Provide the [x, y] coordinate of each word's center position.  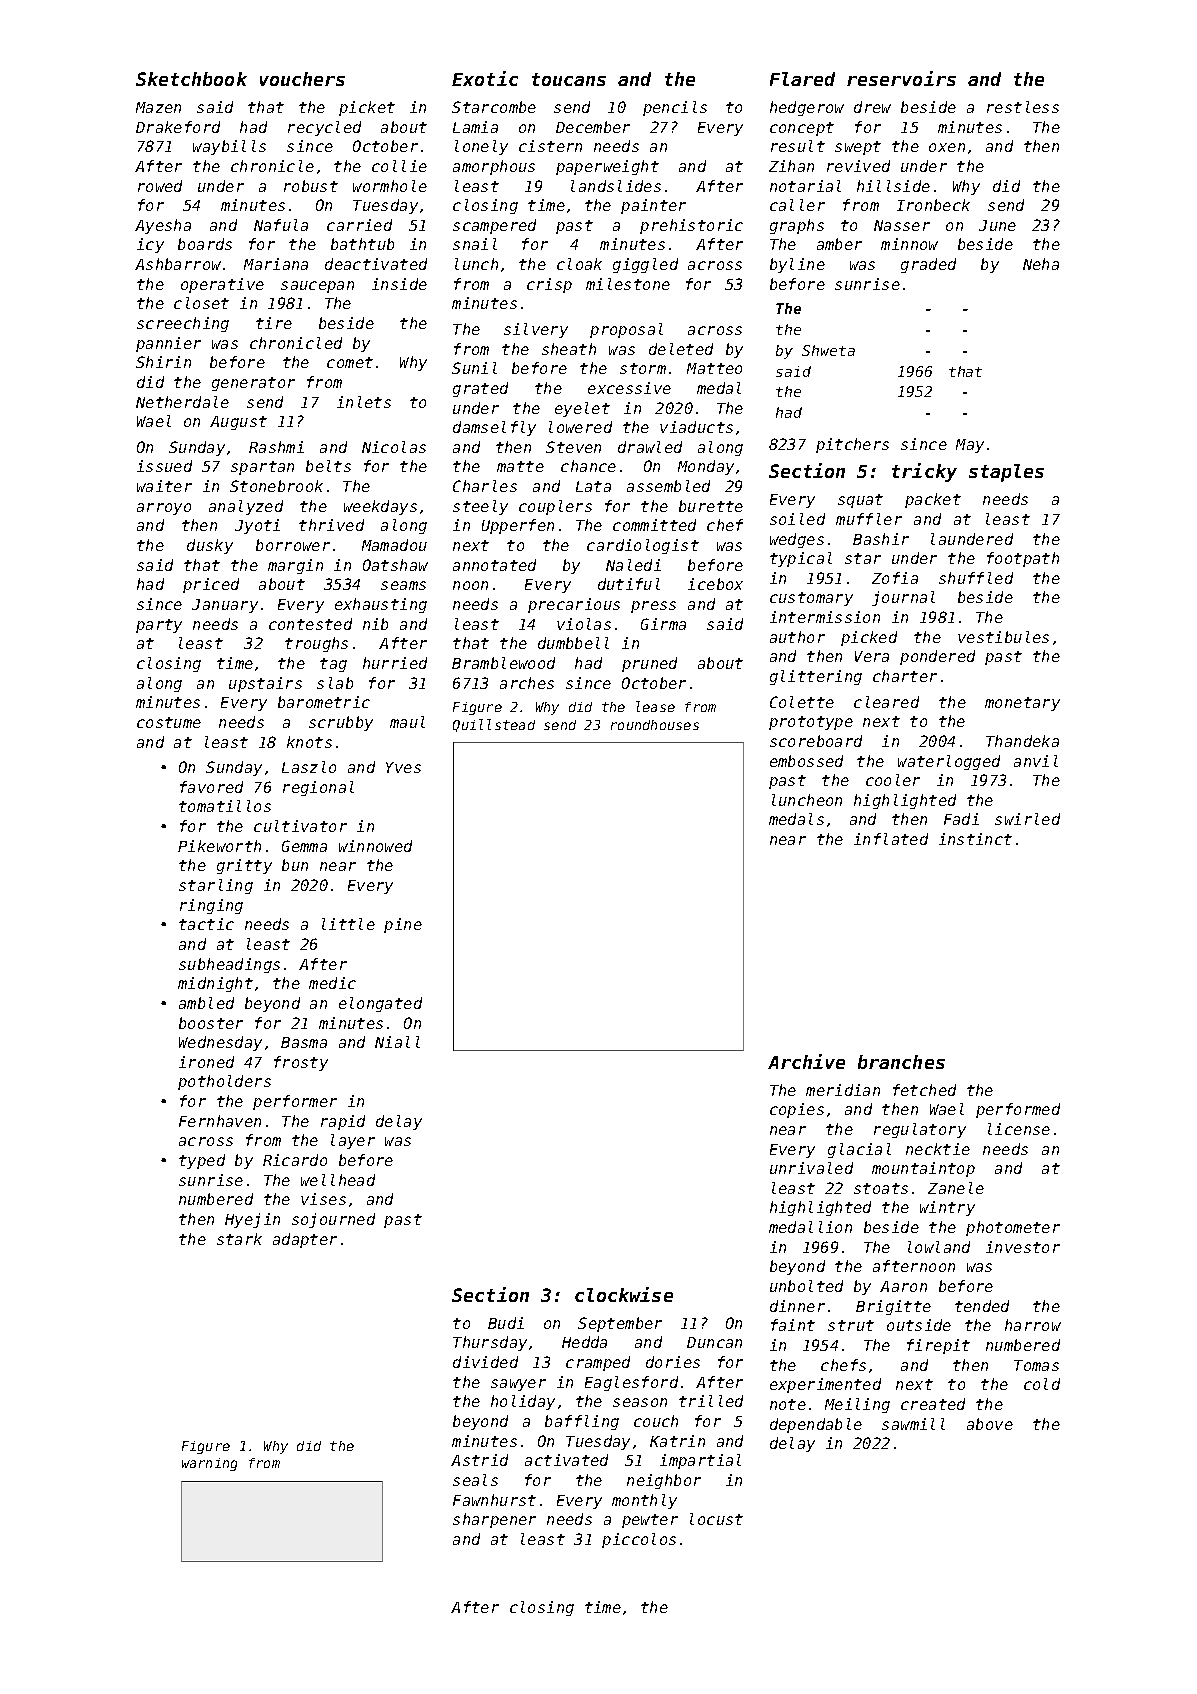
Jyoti [257, 526]
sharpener [494, 1520]
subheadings [229, 965]
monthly [644, 1501]
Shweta [828, 350]
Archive [806, 1061]
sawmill [913, 1424]
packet [933, 500]
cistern [550, 146]
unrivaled [811, 1168]
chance [588, 466]
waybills [229, 147]
